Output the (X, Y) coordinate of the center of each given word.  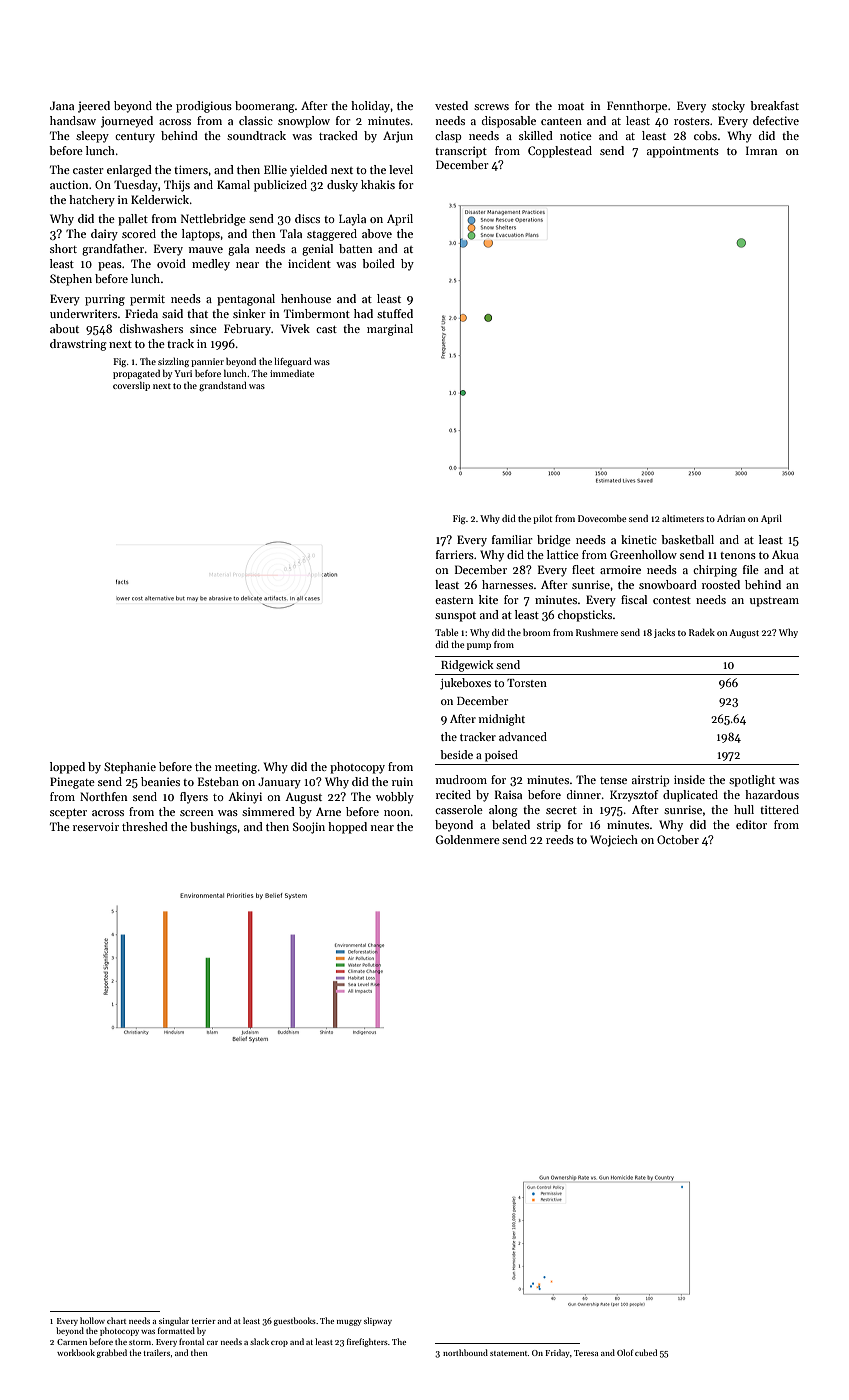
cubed (646, 1352)
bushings (213, 828)
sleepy (92, 137)
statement (509, 1353)
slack (259, 1341)
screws (491, 107)
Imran (761, 150)
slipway (378, 1321)
